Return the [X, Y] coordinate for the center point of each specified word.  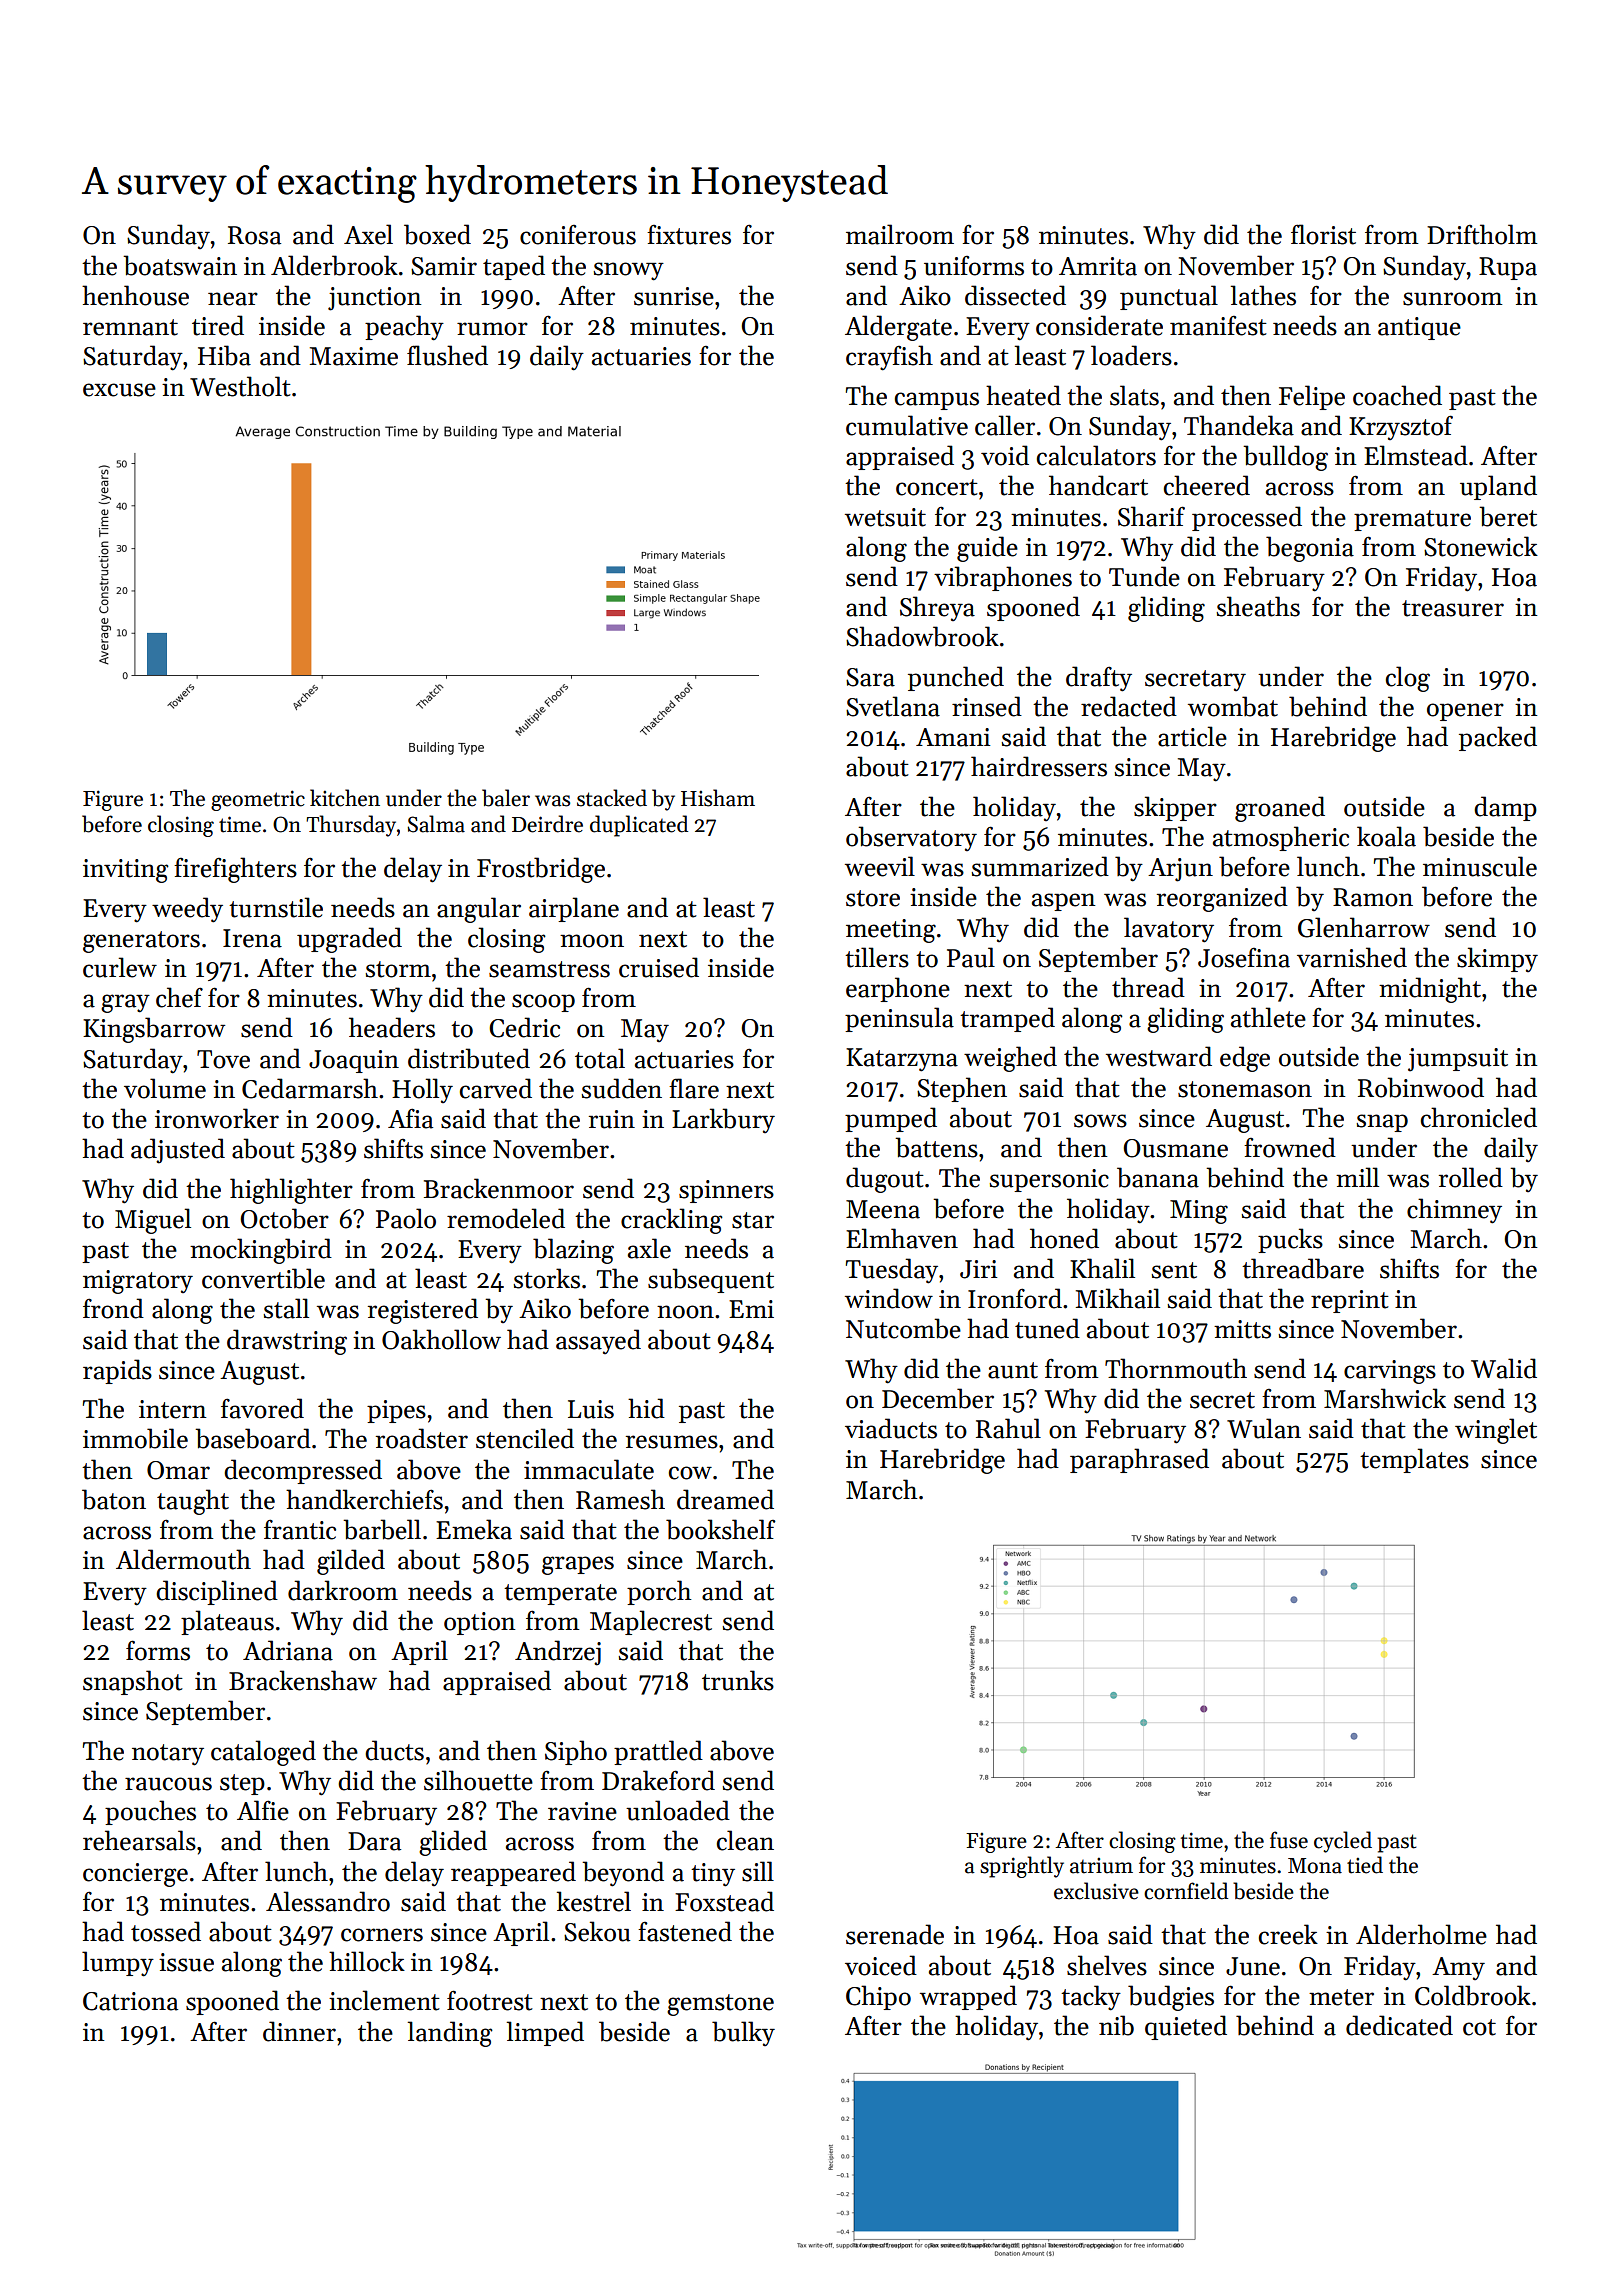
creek [1288, 1934]
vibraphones [1003, 578]
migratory [138, 1282]
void [1005, 455]
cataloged [263, 1753]
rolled [1471, 1177]
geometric [258, 800]
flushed [447, 355]
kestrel [594, 1901]
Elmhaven [902, 1238]
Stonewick [1481, 546]
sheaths [1258, 606]
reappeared [513, 1873]
